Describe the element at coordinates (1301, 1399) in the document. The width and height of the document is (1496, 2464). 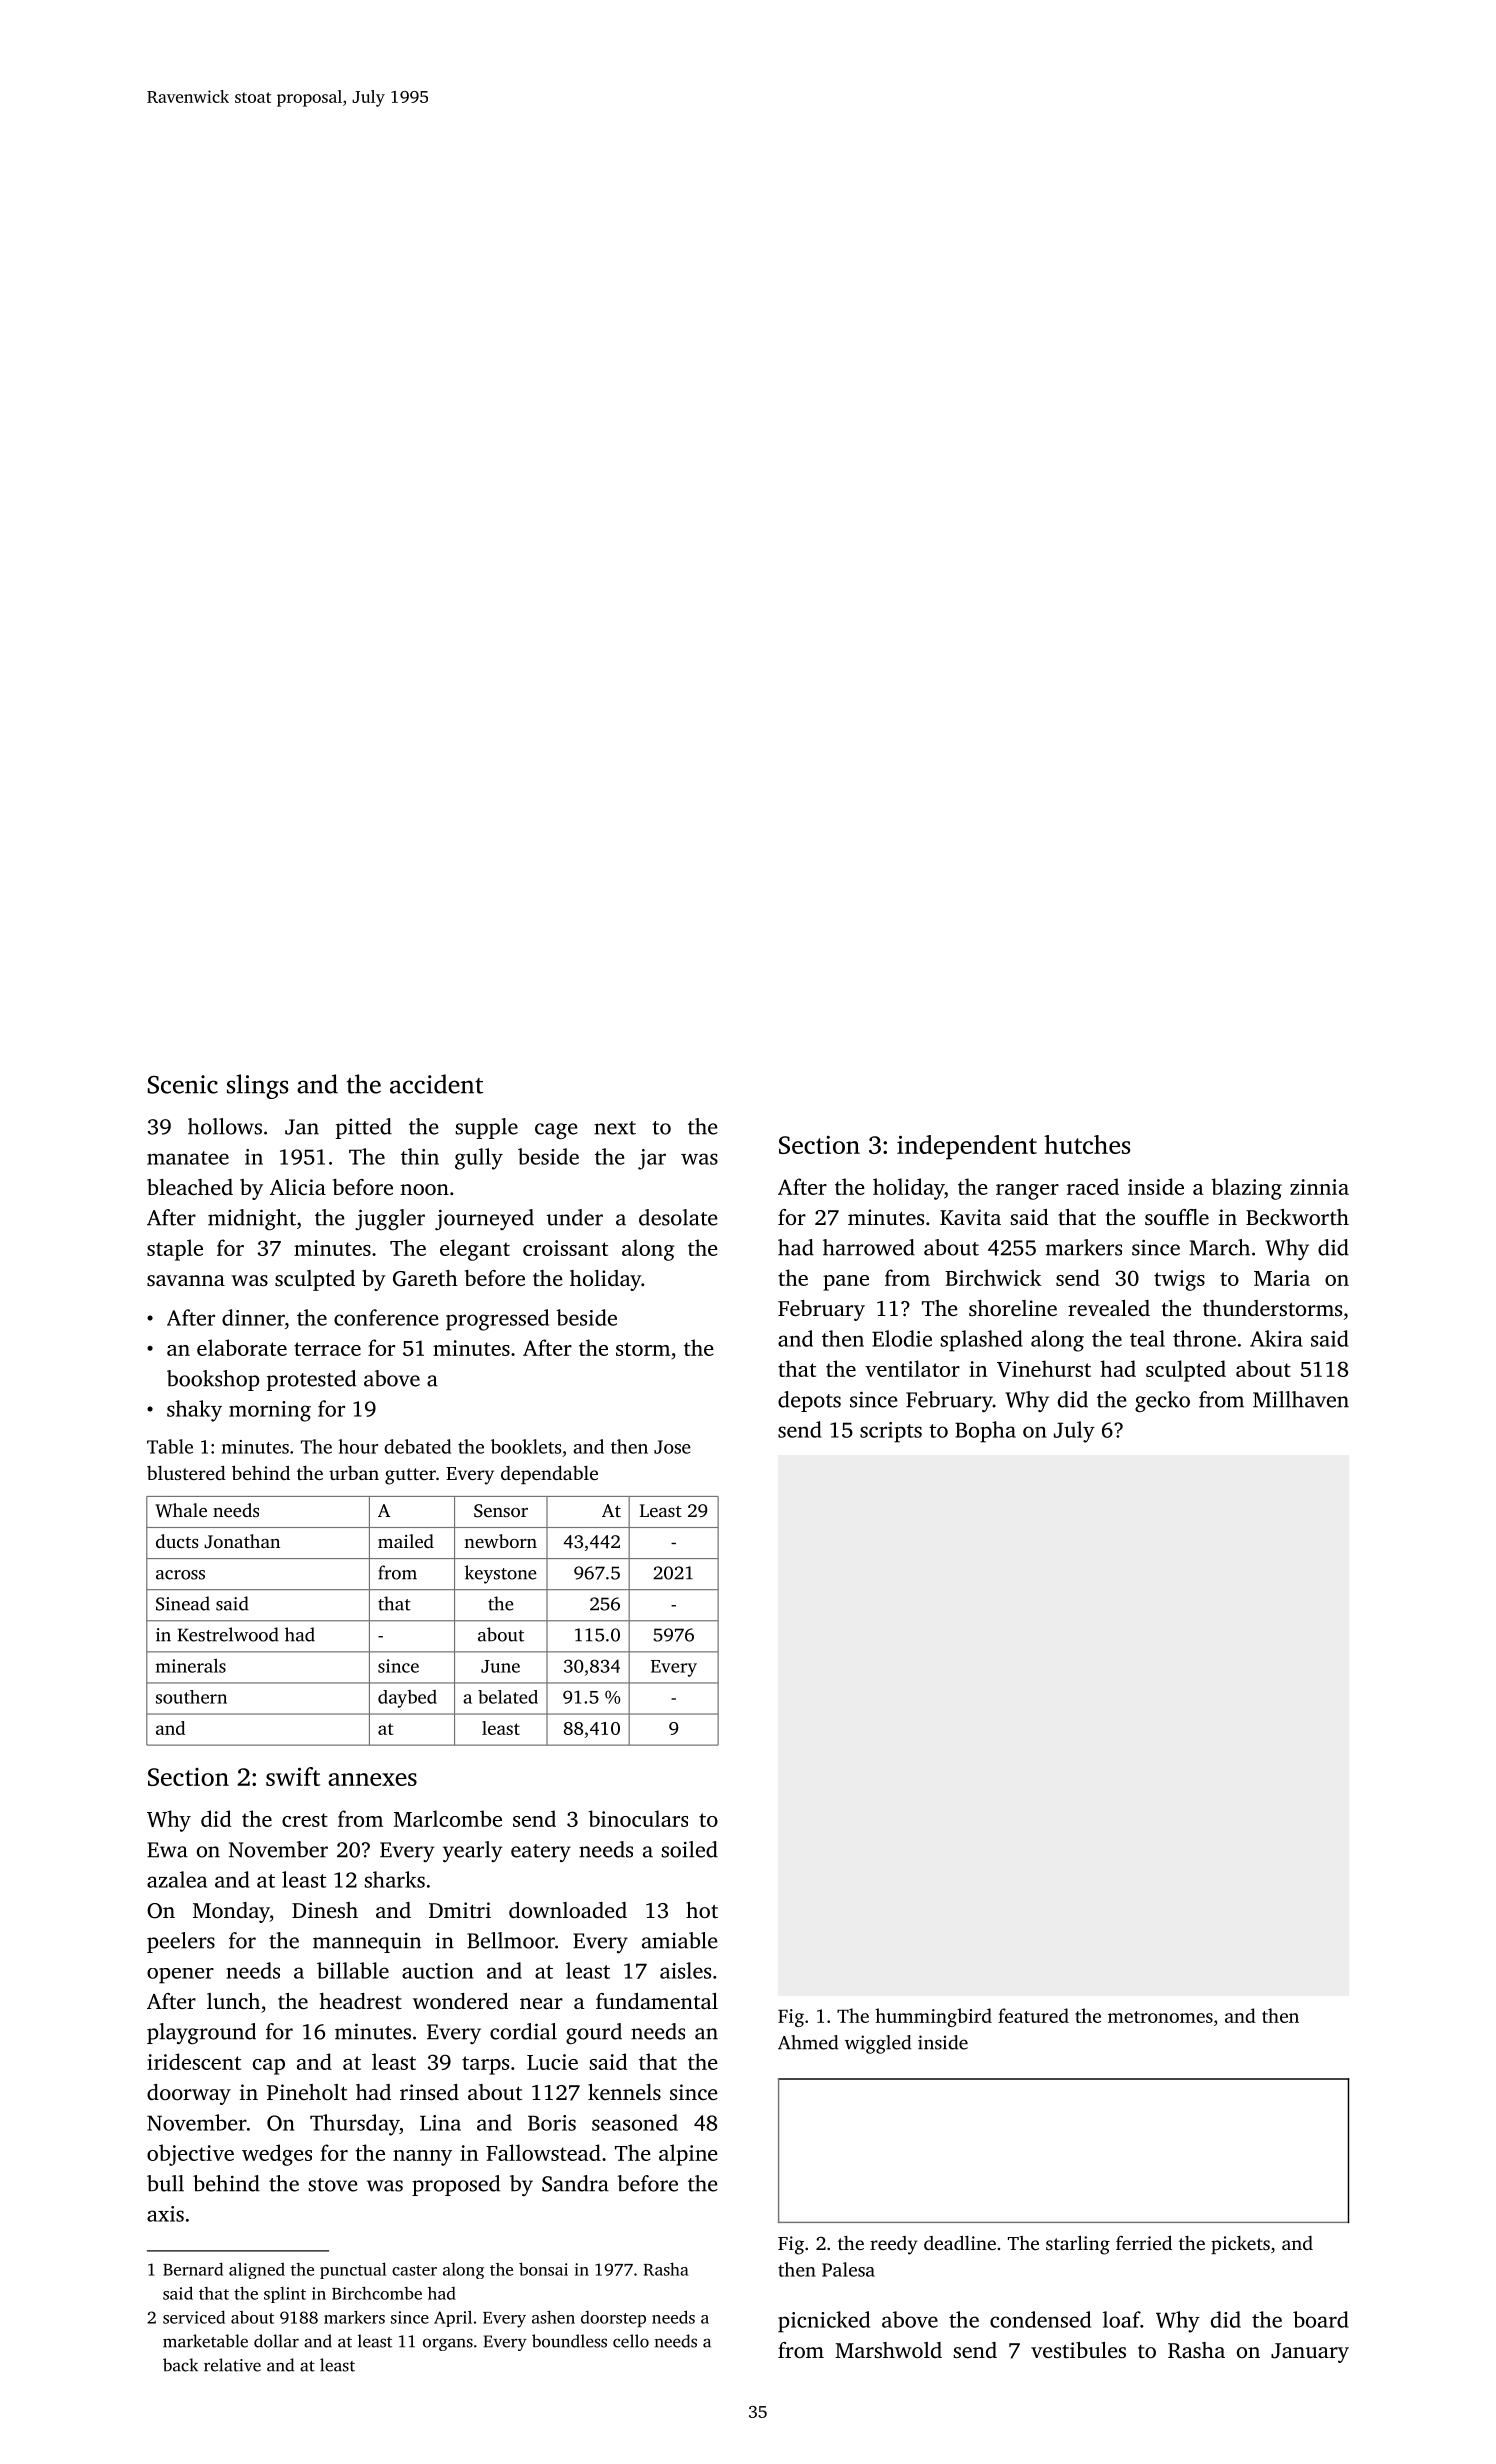
I see `Millhaven` at that location.
